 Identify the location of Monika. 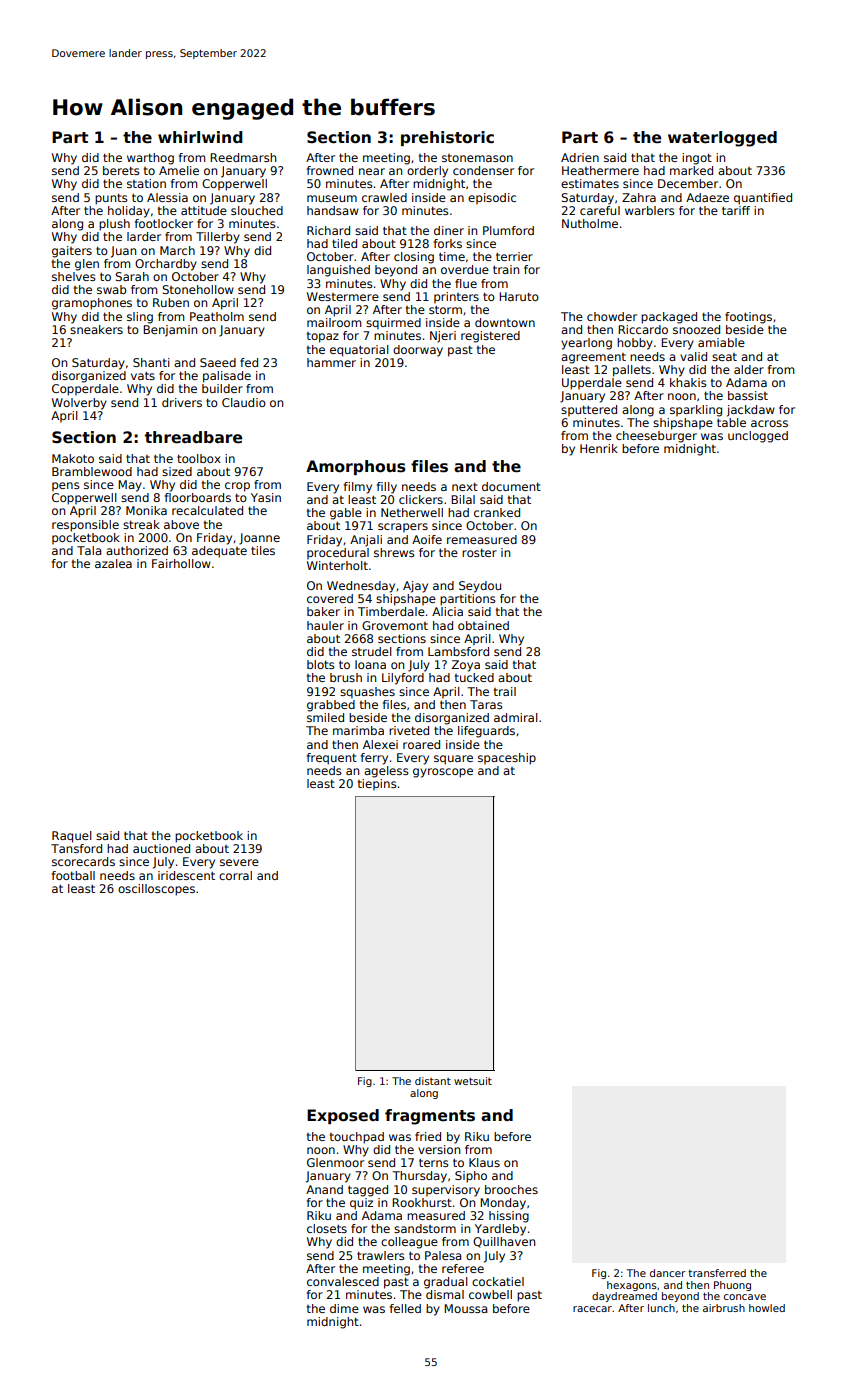
(146, 510).
